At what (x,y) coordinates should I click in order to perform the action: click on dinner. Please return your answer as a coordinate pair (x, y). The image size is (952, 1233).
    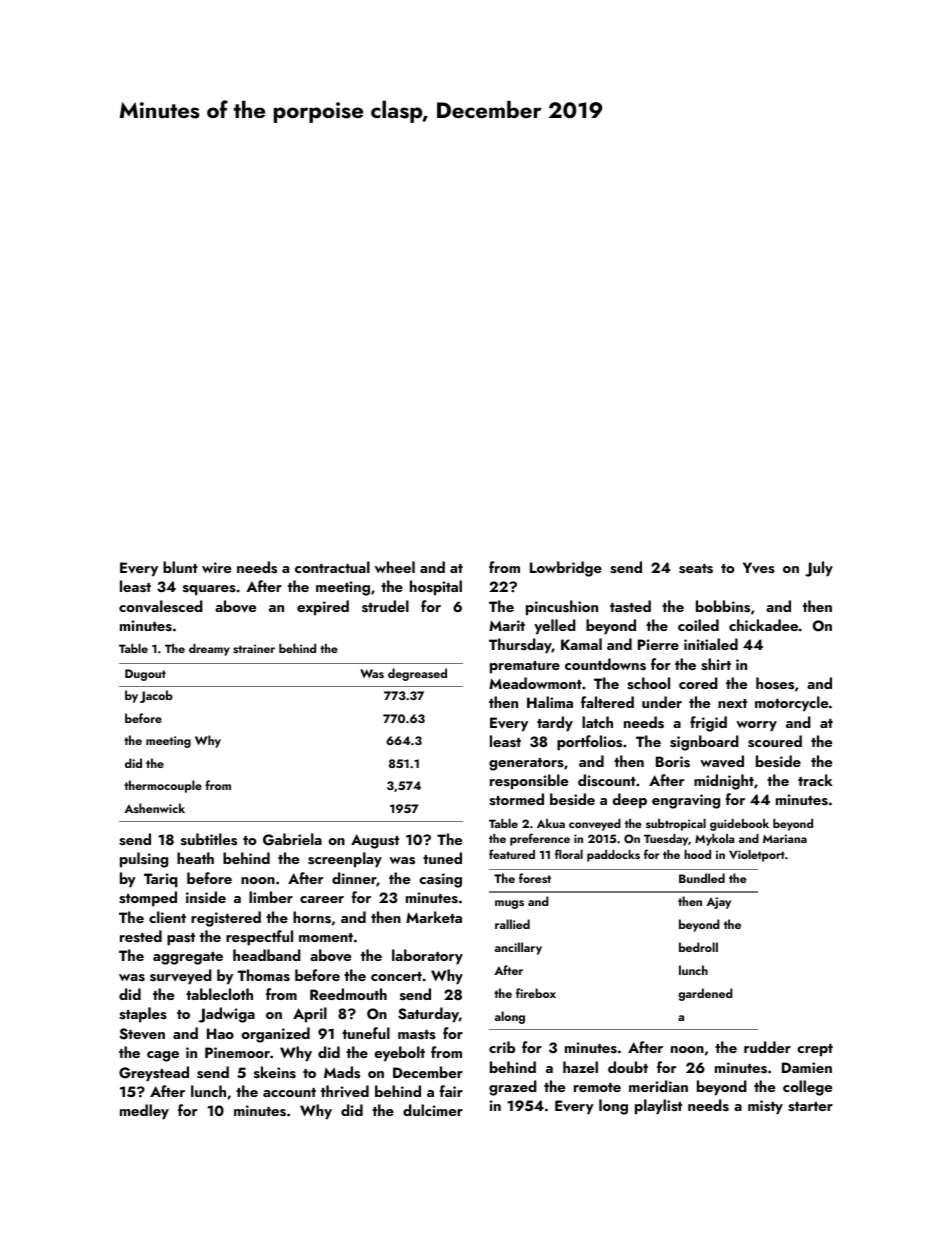
    Looking at the image, I should click on (354, 879).
